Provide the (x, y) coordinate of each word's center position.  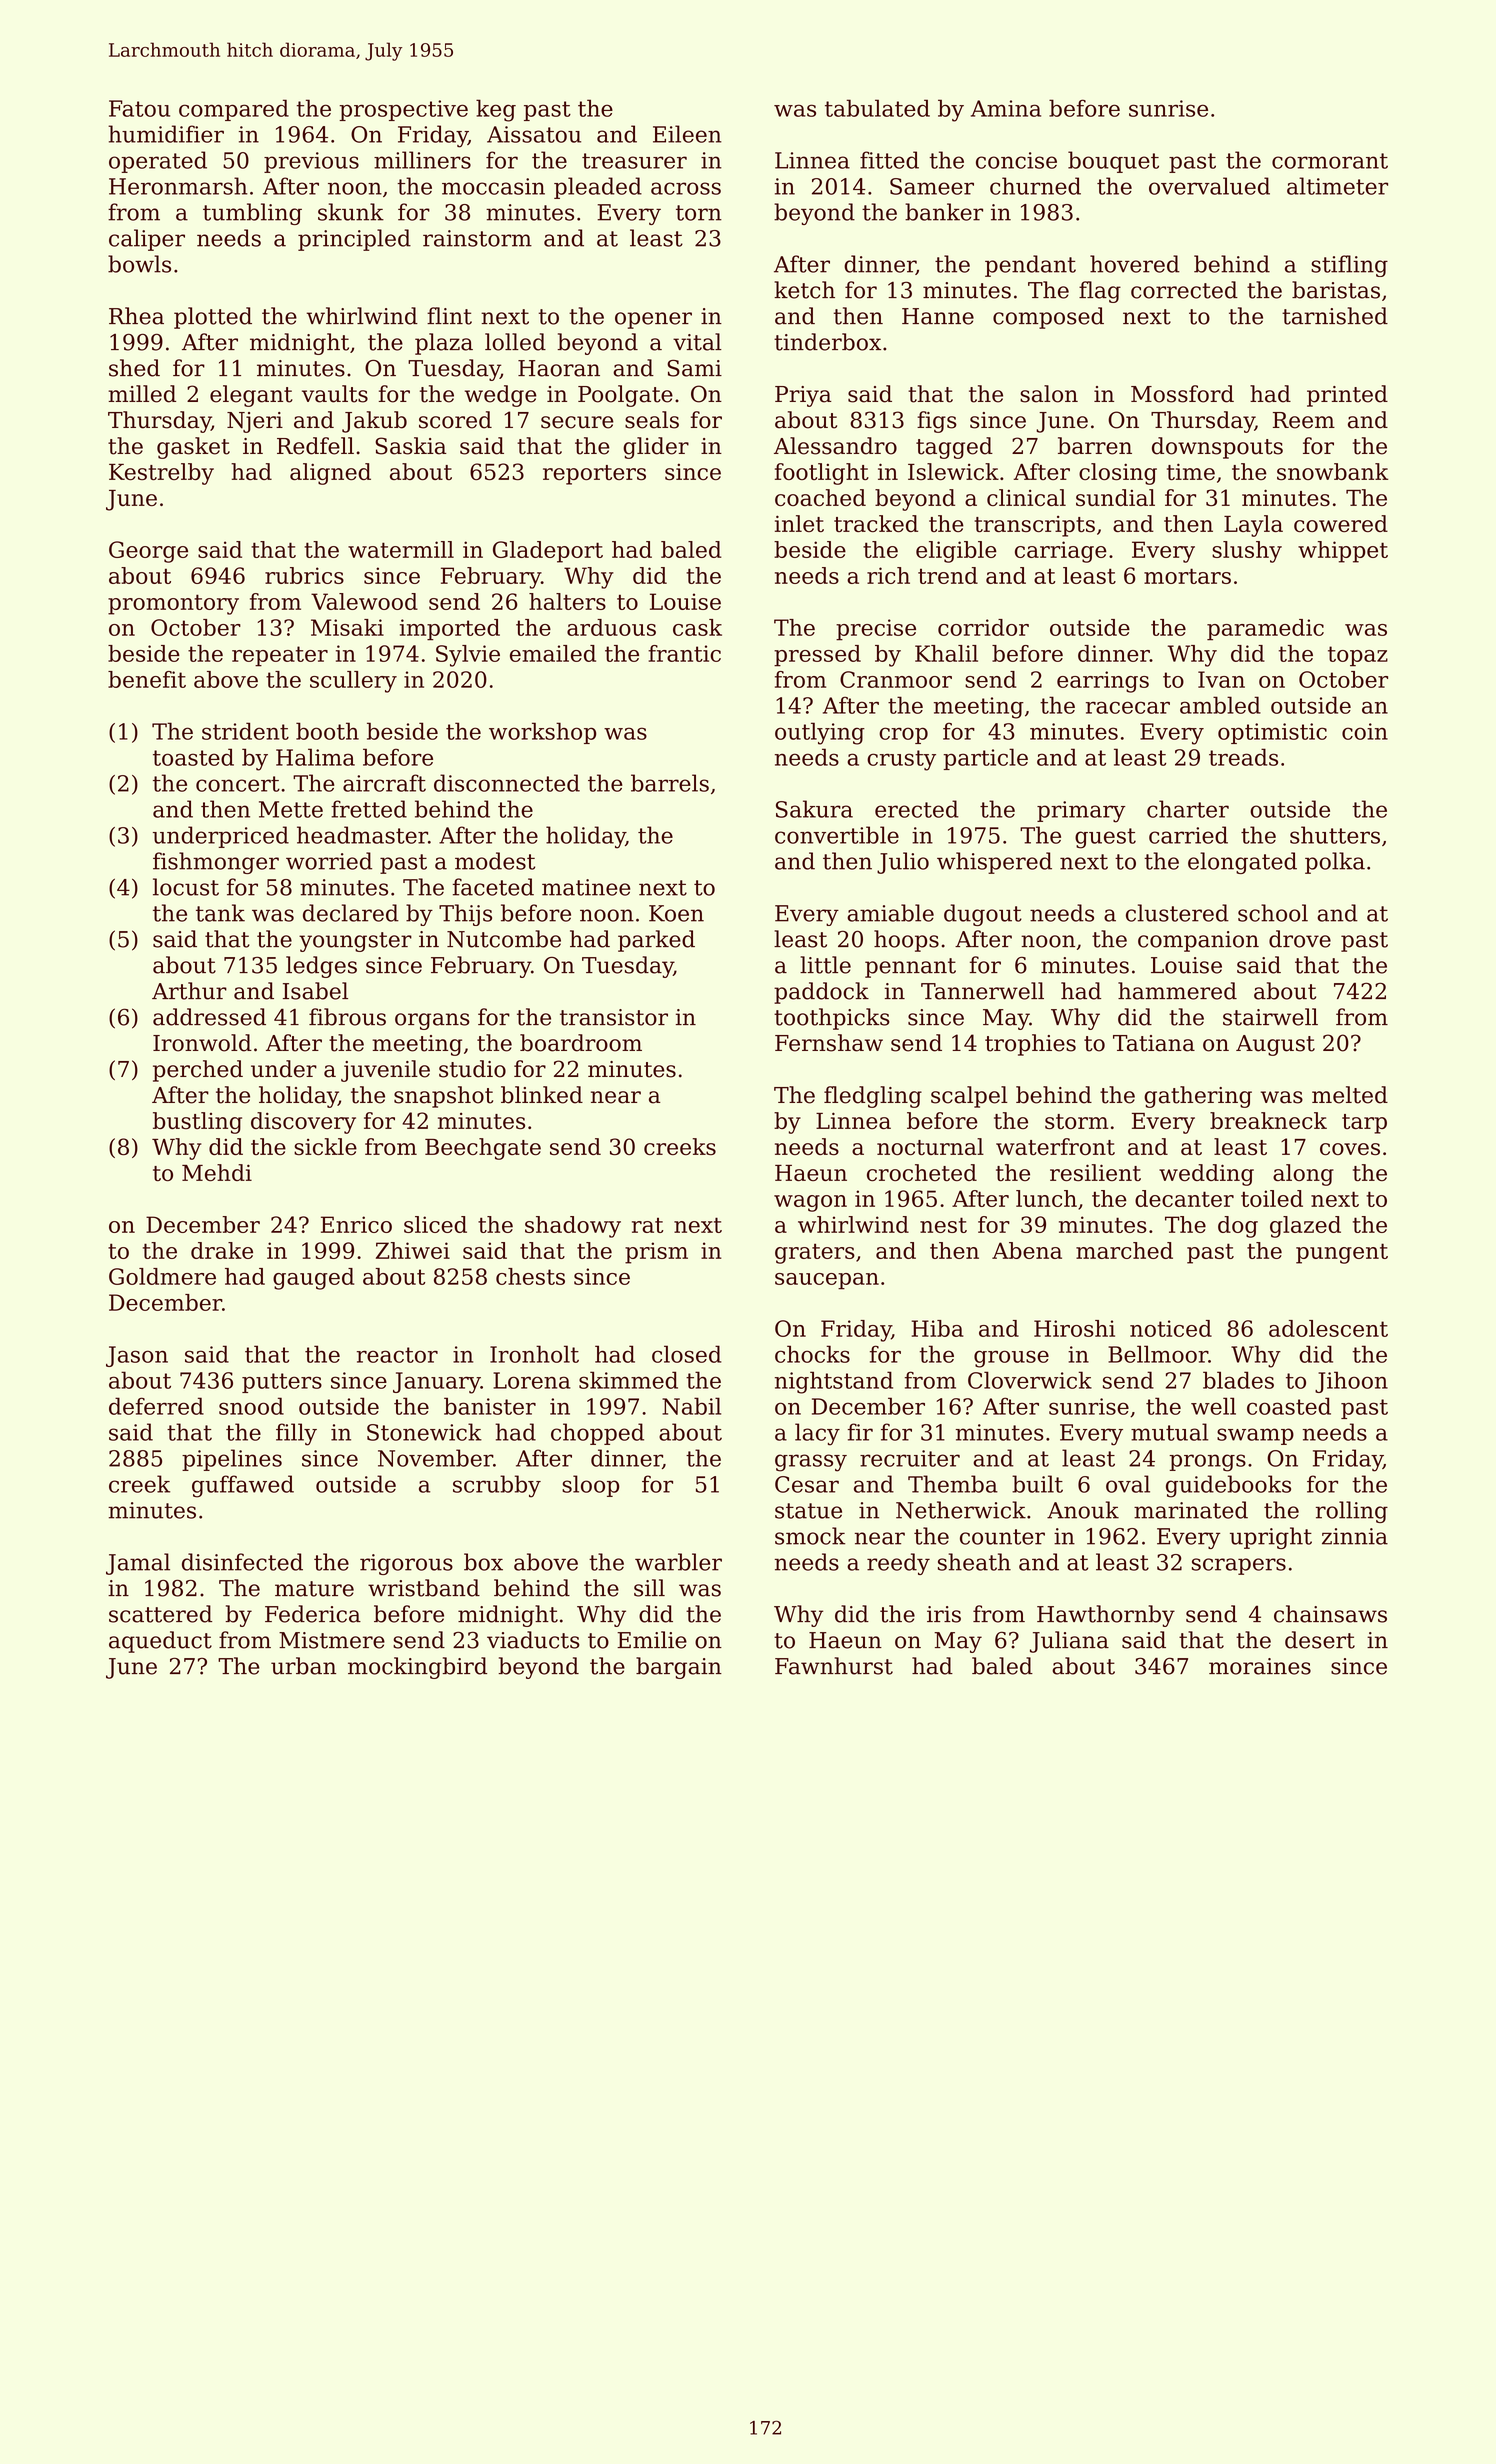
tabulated (877, 108)
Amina (1006, 108)
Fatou (139, 108)
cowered (1341, 523)
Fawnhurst (834, 1666)
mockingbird (417, 1668)
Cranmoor (896, 679)
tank (220, 913)
